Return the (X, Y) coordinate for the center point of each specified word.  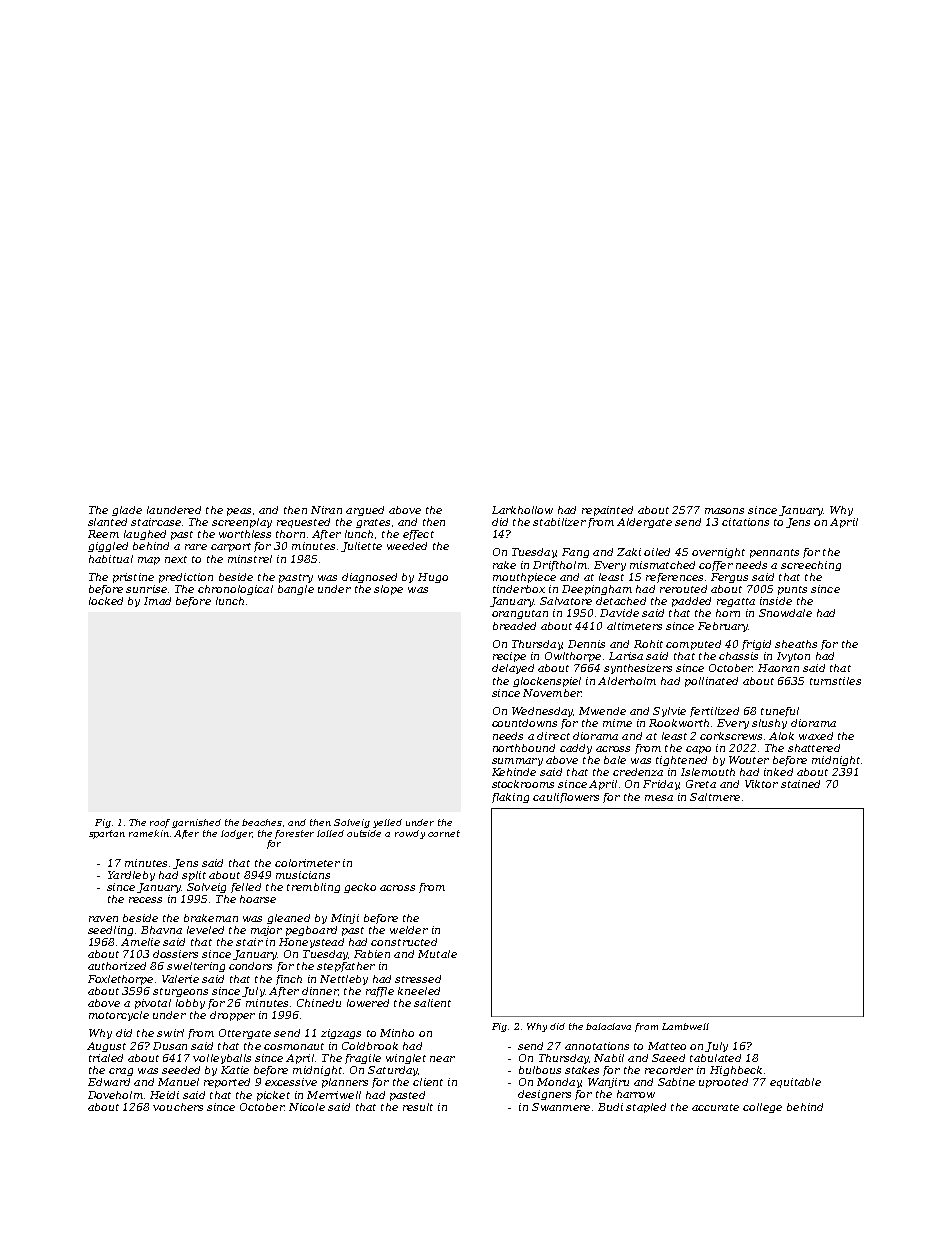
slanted (107, 522)
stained (800, 784)
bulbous (540, 1070)
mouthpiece (524, 578)
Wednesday (542, 712)
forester (294, 834)
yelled (387, 823)
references (674, 578)
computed (693, 645)
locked (106, 601)
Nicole (307, 1107)
